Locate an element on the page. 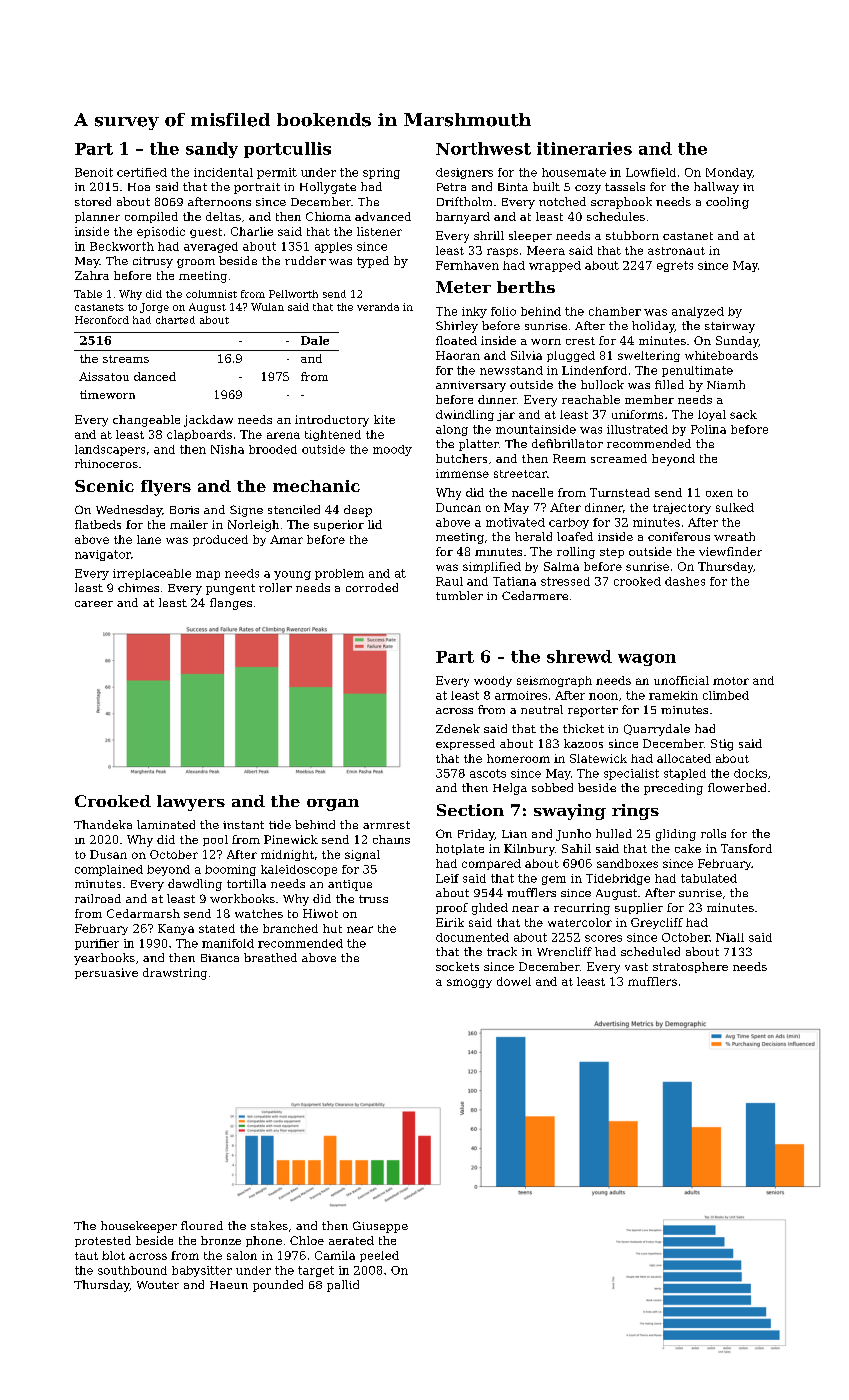  Boris is located at coordinates (184, 510).
